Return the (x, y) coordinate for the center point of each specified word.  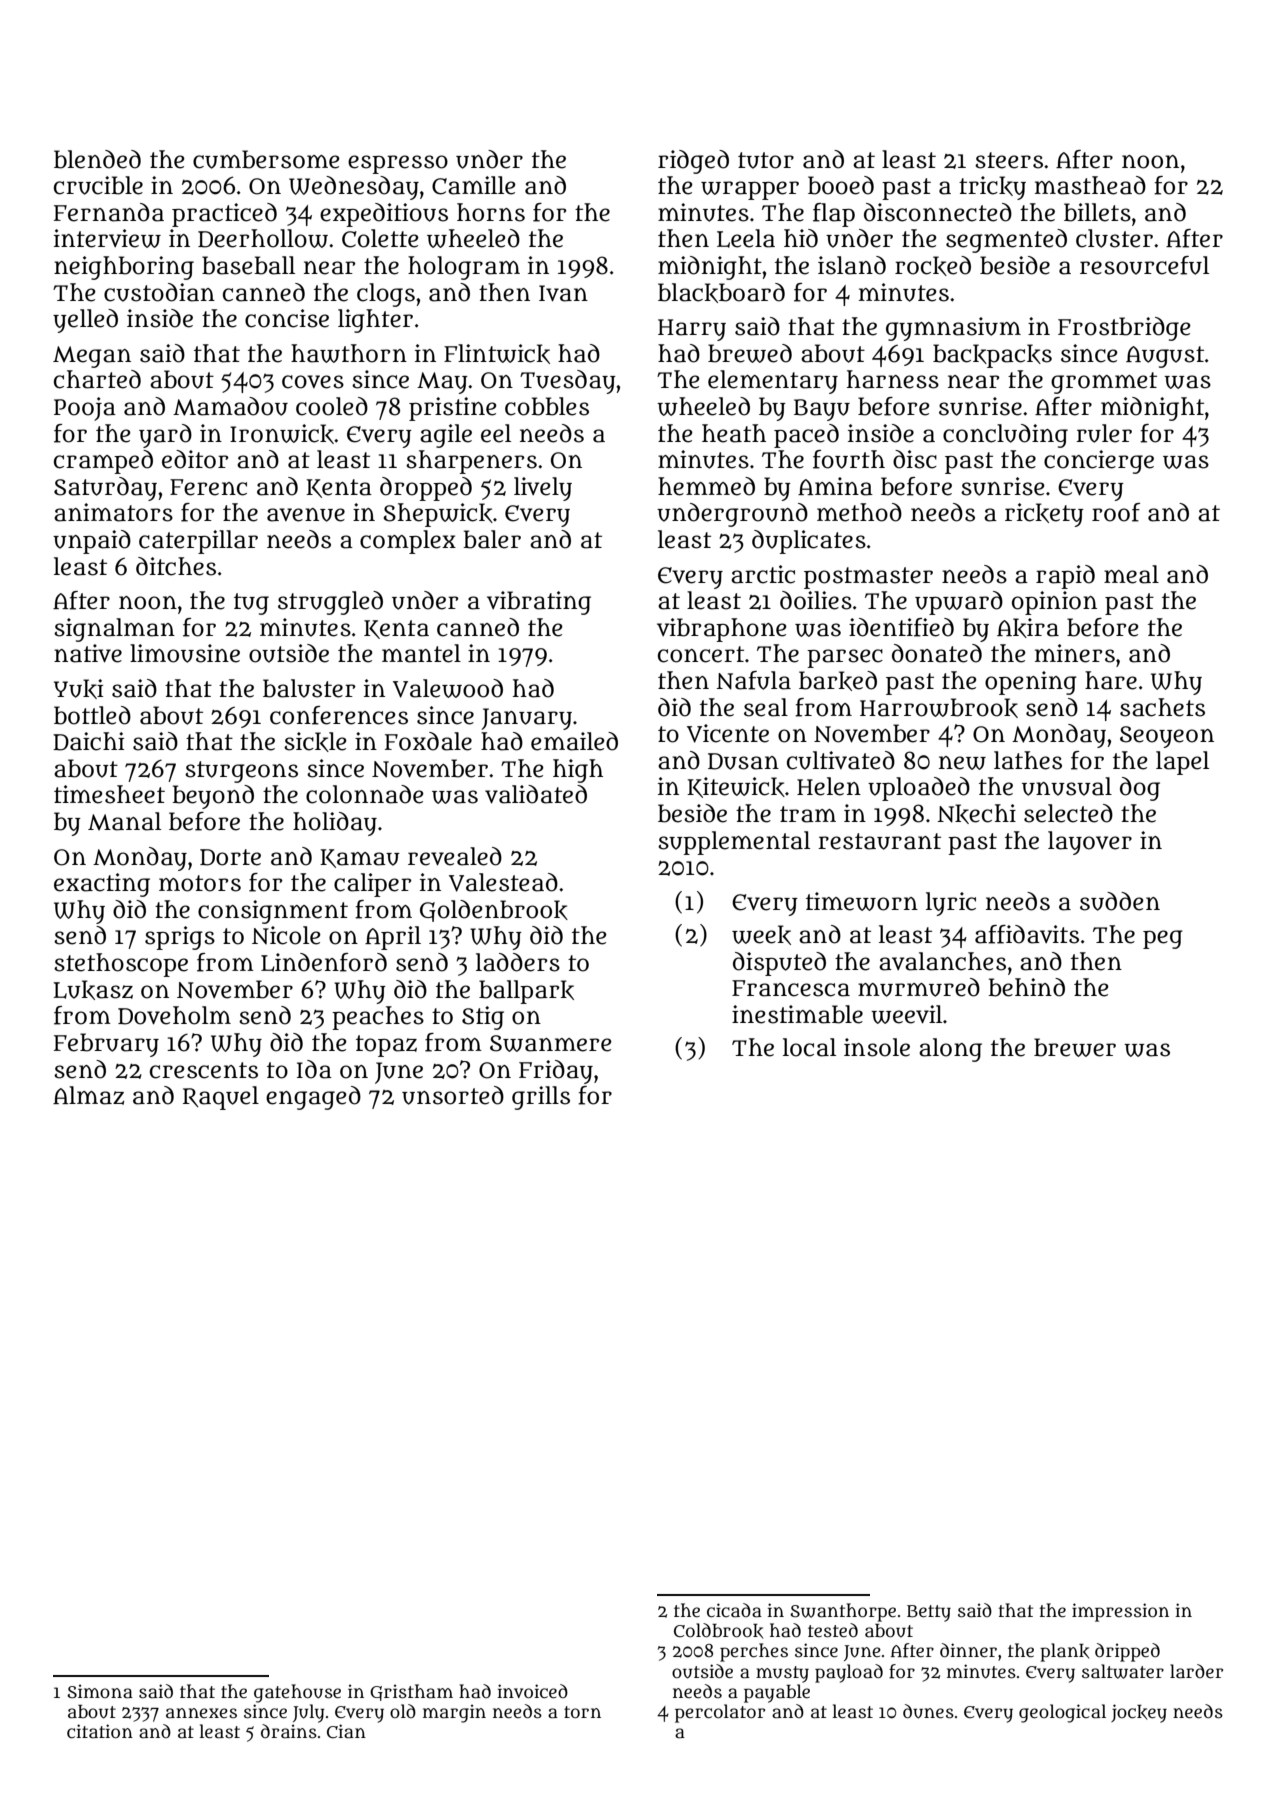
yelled (85, 321)
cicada (734, 1610)
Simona (100, 1691)
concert (701, 654)
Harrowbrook (939, 708)
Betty (929, 1613)
